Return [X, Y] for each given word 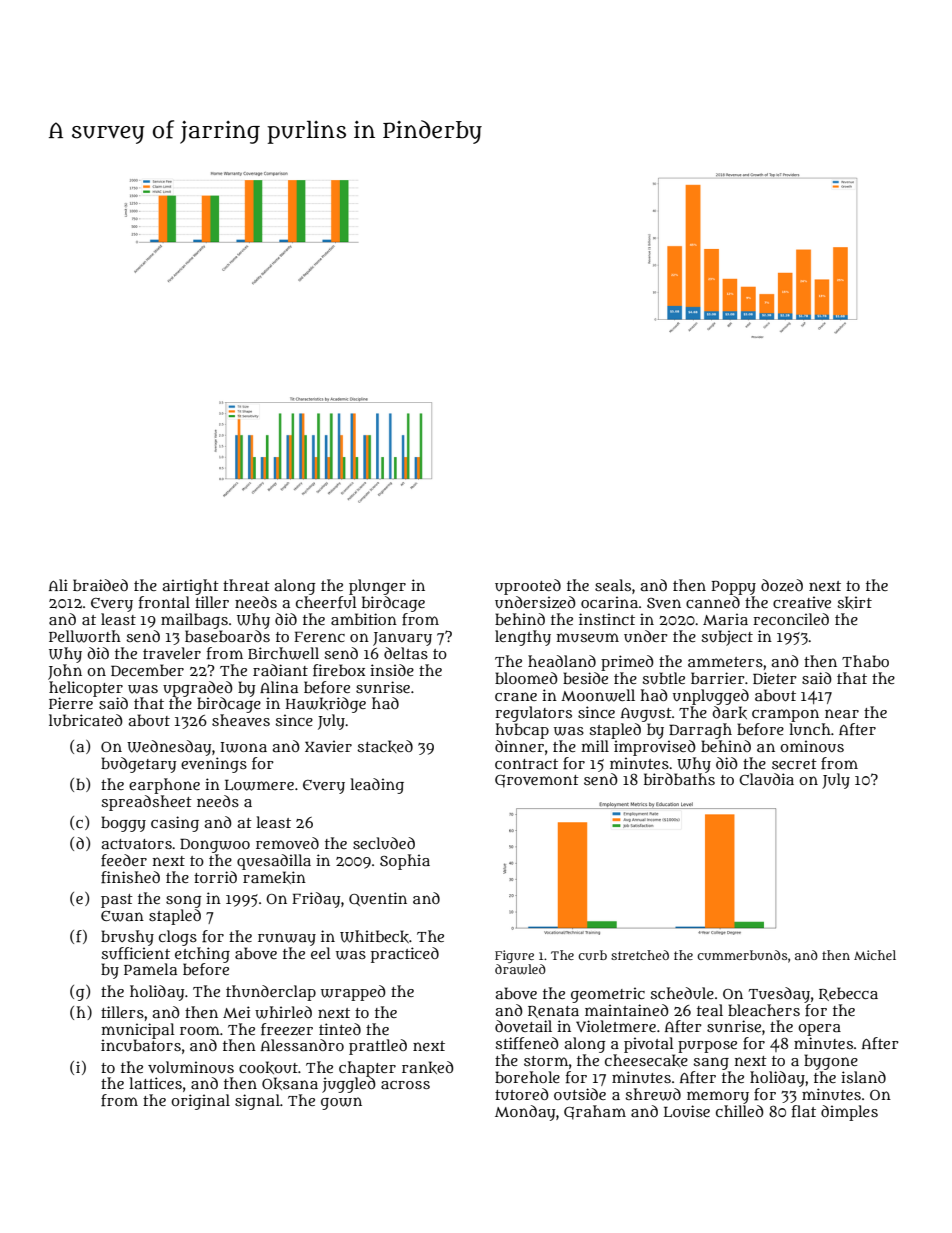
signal [257, 1102]
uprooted [528, 587]
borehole [527, 1077]
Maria [725, 619]
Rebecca [848, 994]
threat [246, 585]
